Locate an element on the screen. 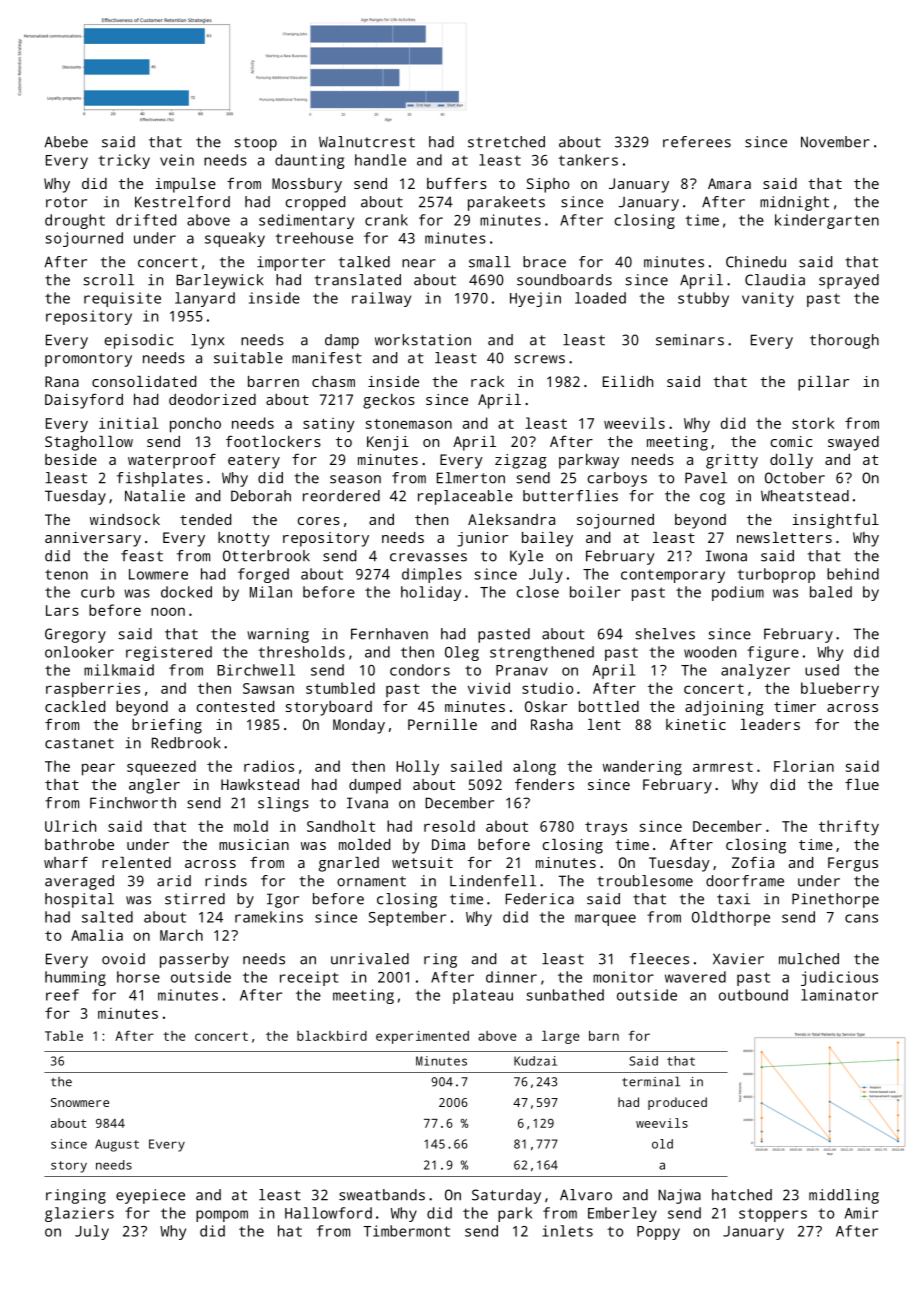 The image size is (924, 1308). stretched is located at coordinates (506, 142).
